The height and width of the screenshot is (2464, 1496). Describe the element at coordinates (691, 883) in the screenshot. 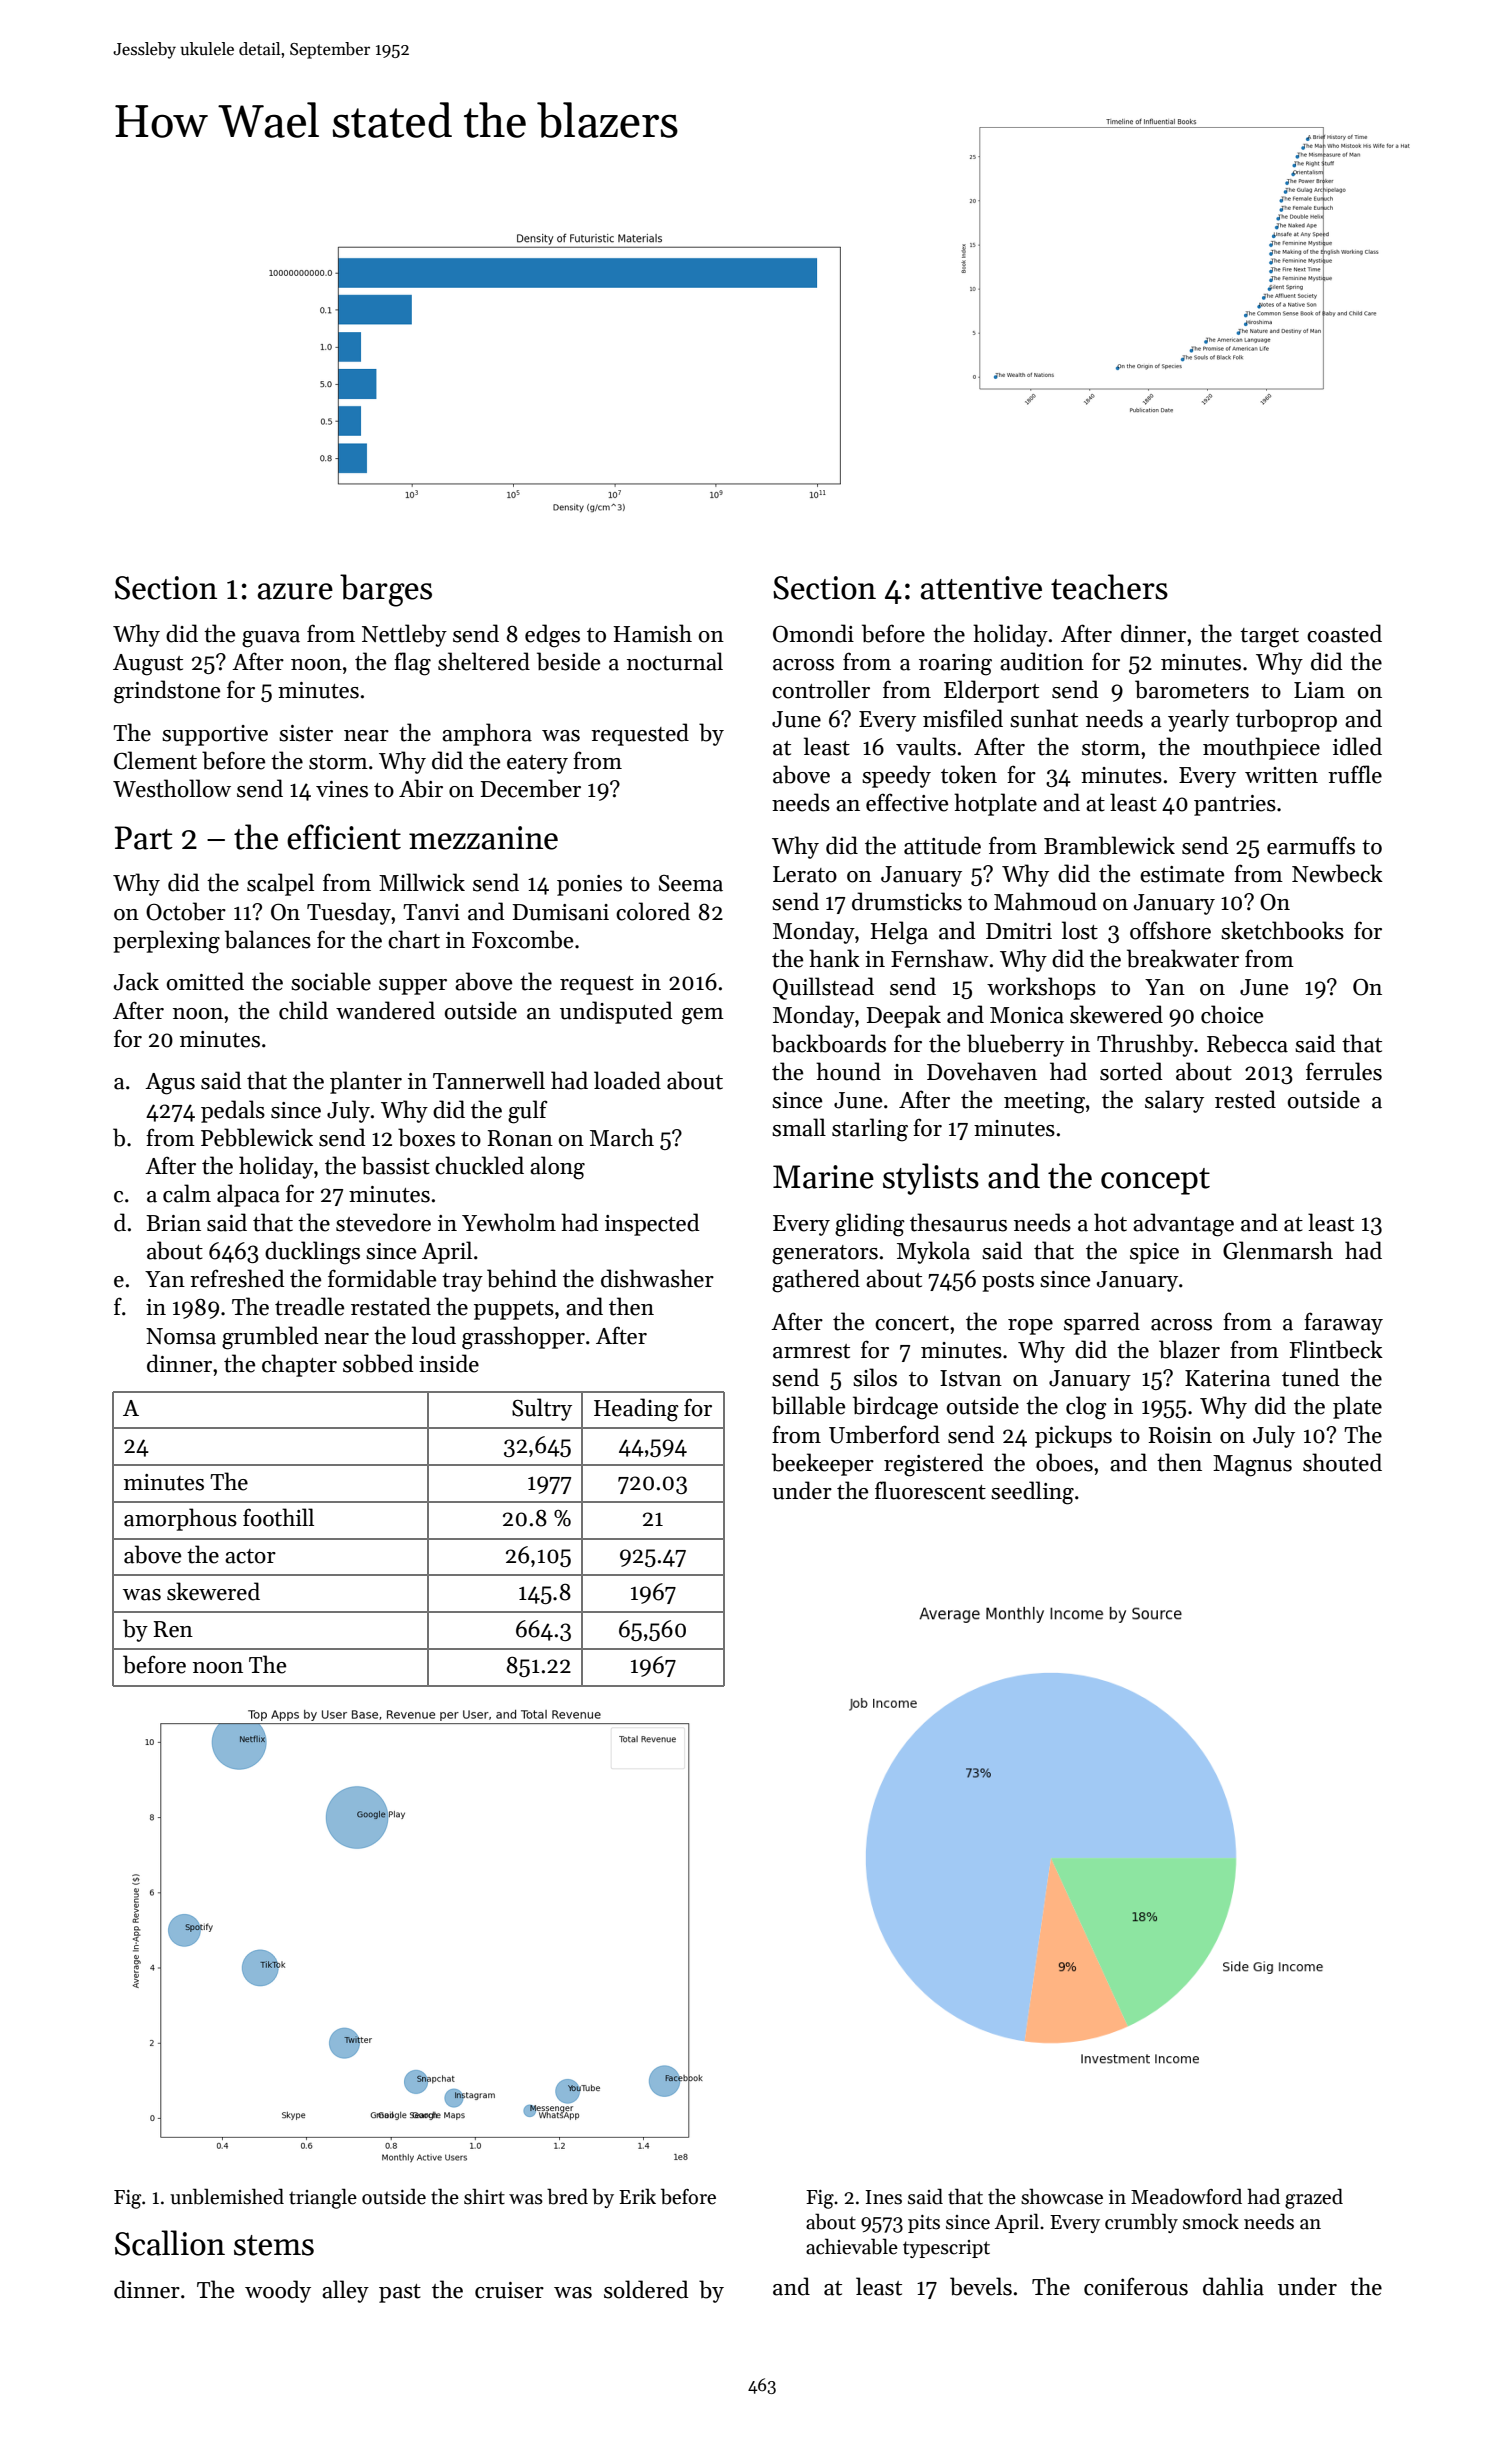

I see `Seema` at that location.
